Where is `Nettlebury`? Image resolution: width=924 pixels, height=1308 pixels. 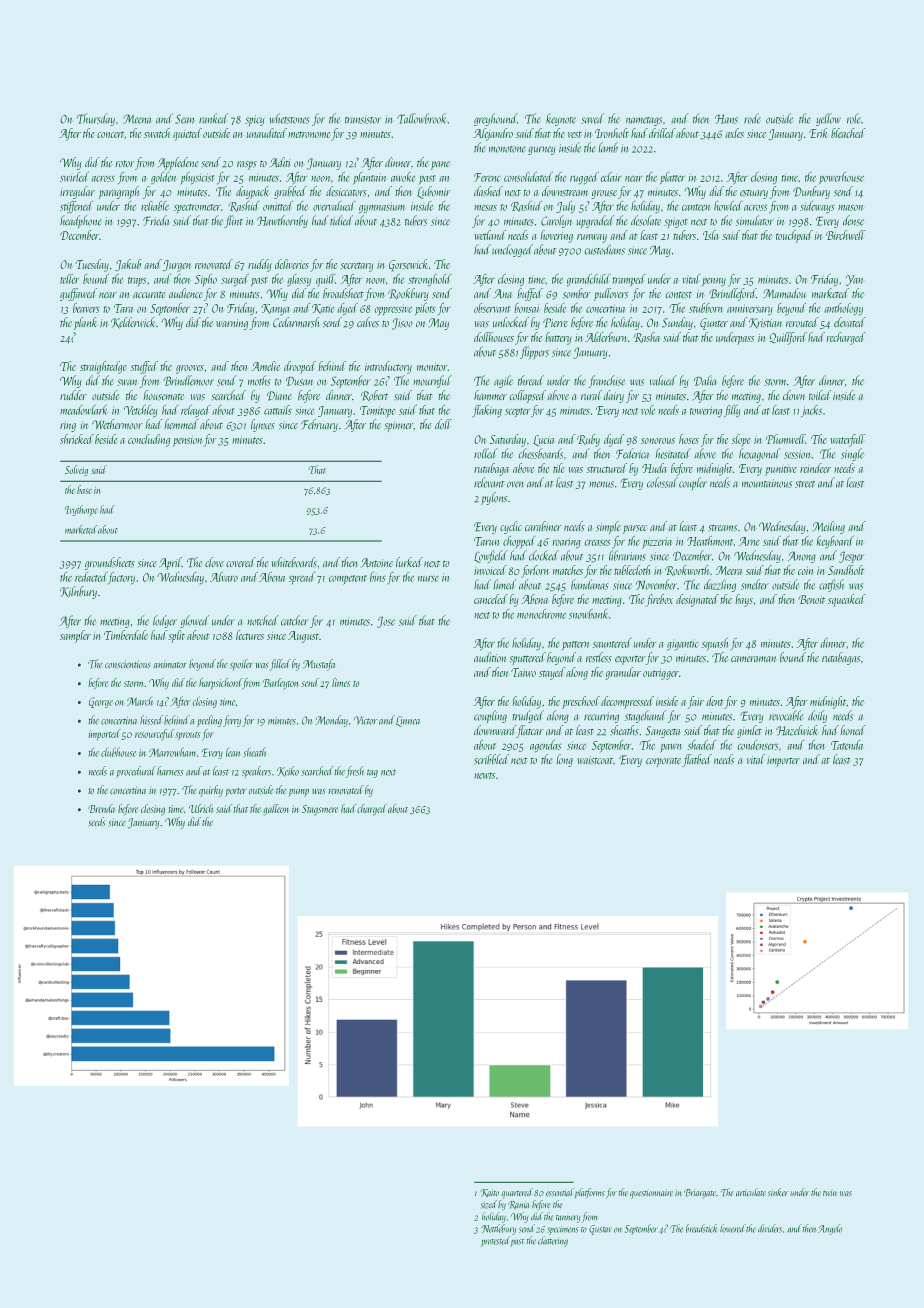 Nettlebury is located at coordinates (498, 1229).
